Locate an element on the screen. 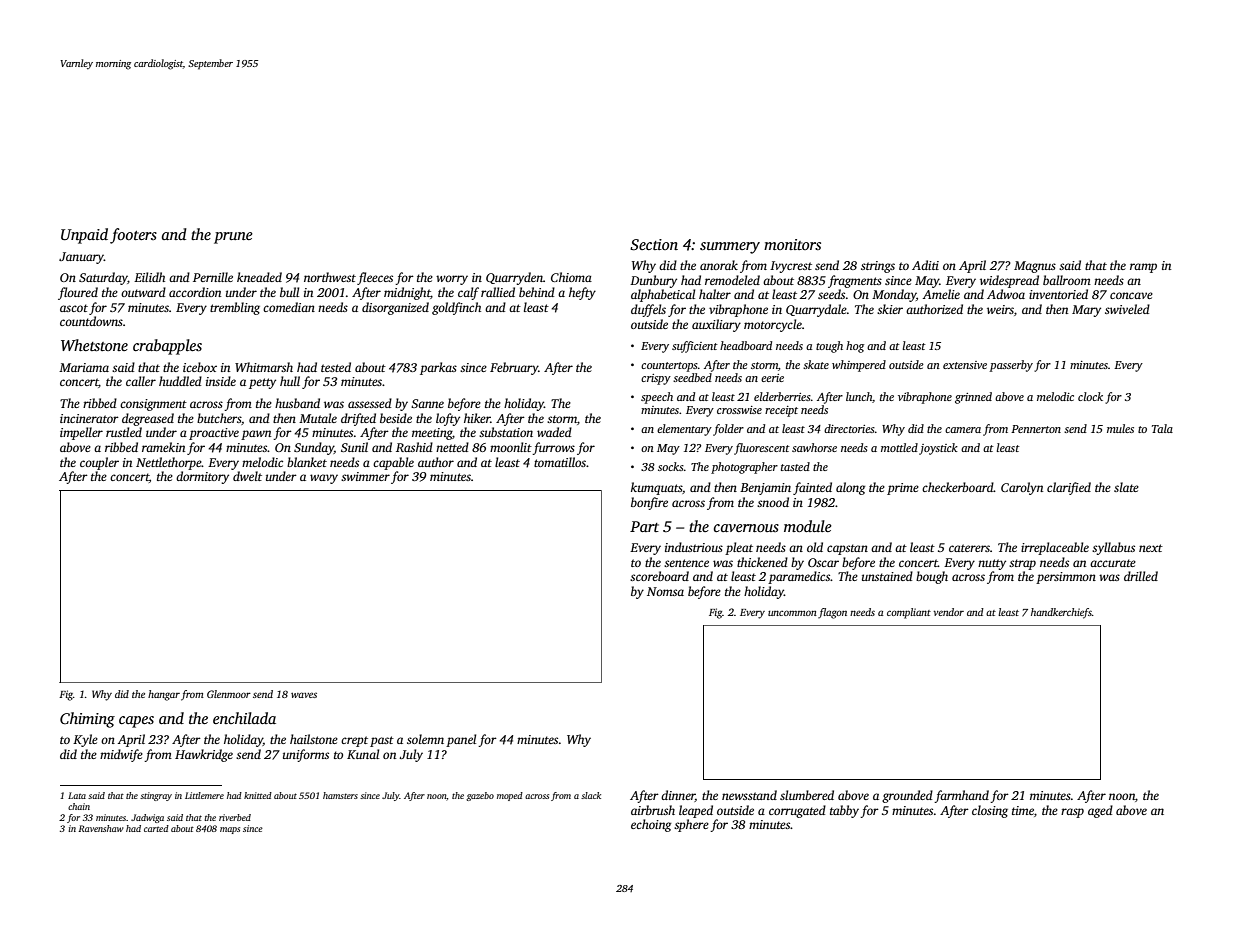 Image resolution: width=1233 pixels, height=952 pixels. echoing is located at coordinates (651, 825).
